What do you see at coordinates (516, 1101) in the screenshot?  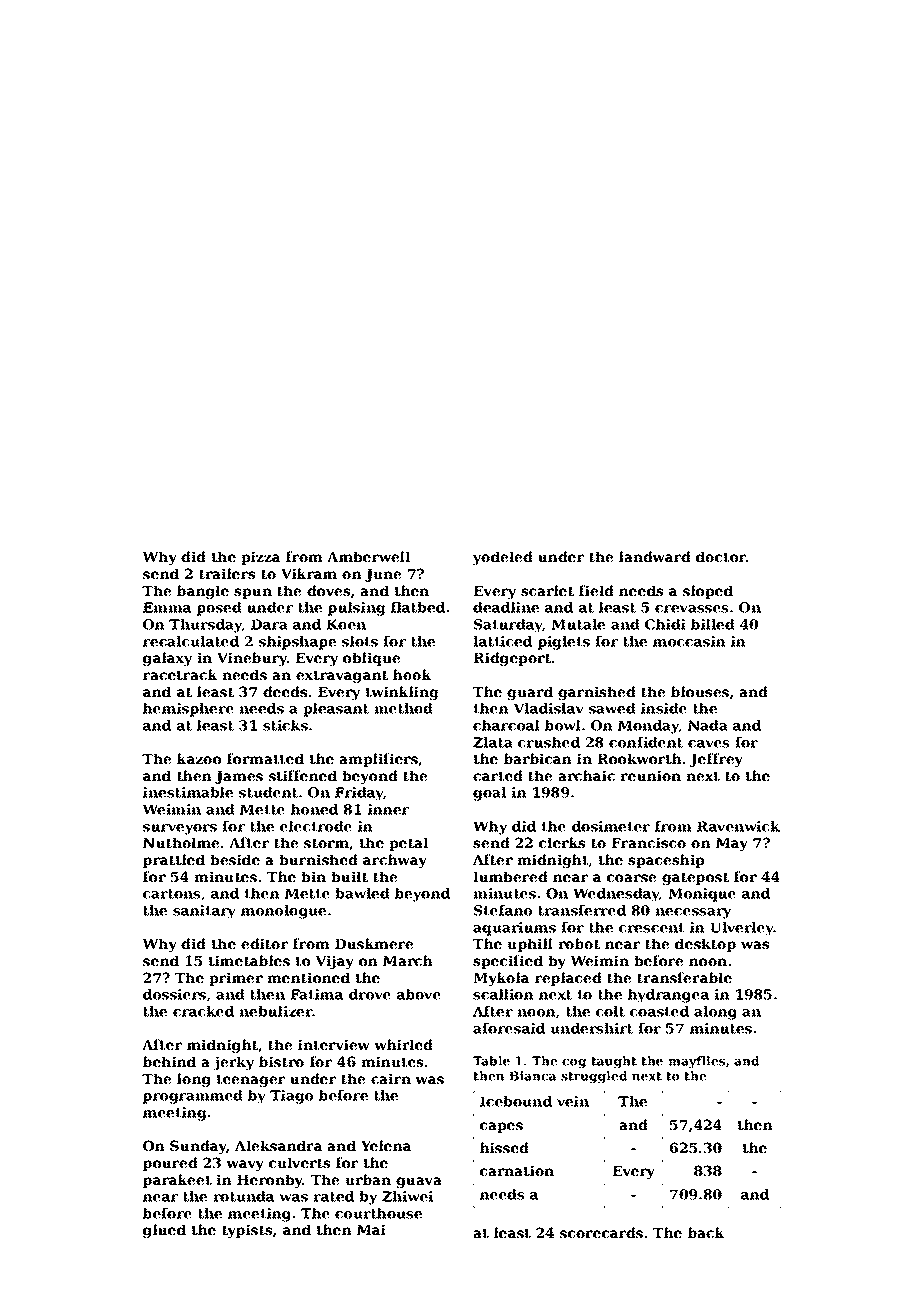 I see `Icebound` at bounding box center [516, 1101].
